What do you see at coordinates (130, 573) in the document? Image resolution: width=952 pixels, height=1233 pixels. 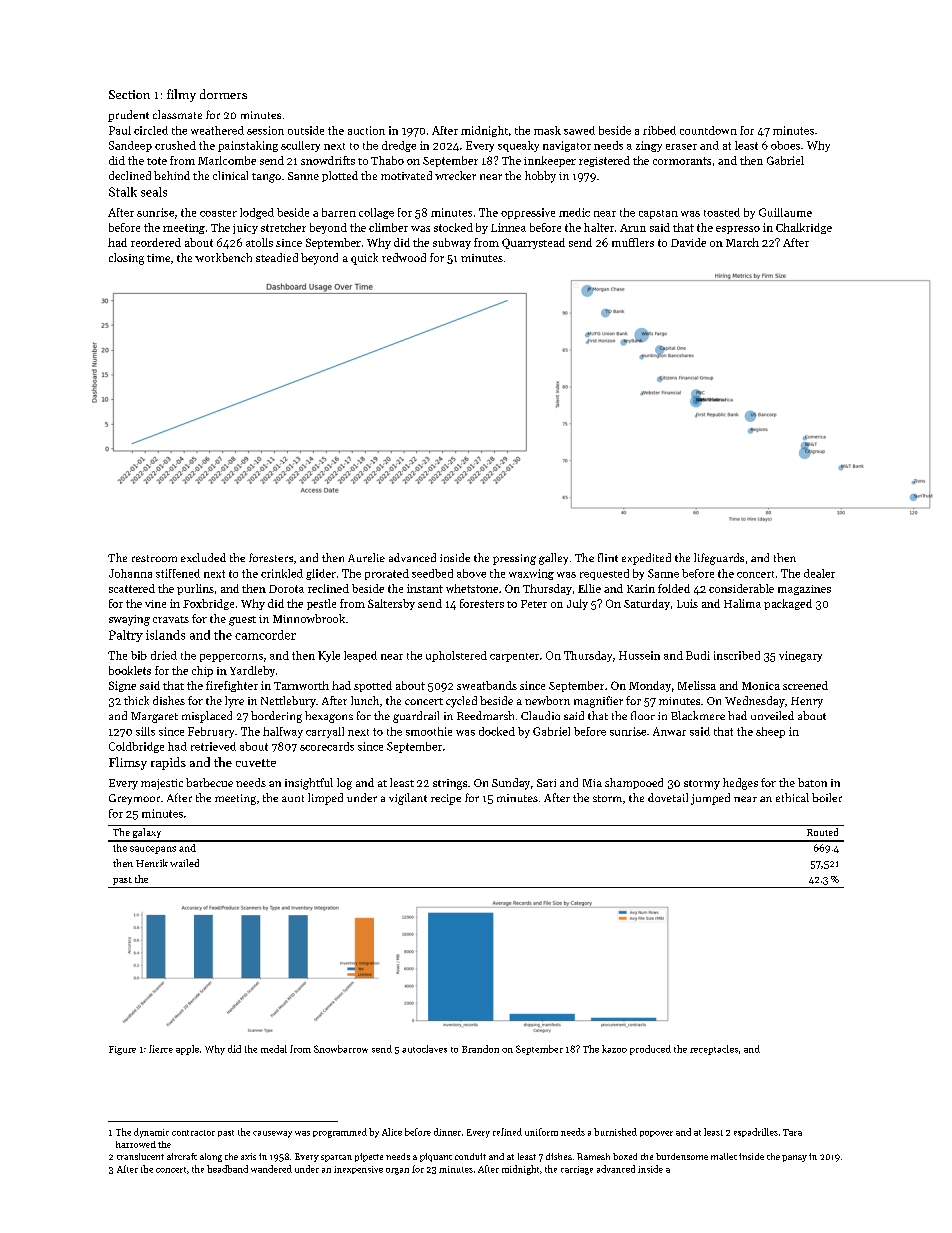 I see `Johanna` at bounding box center [130, 573].
